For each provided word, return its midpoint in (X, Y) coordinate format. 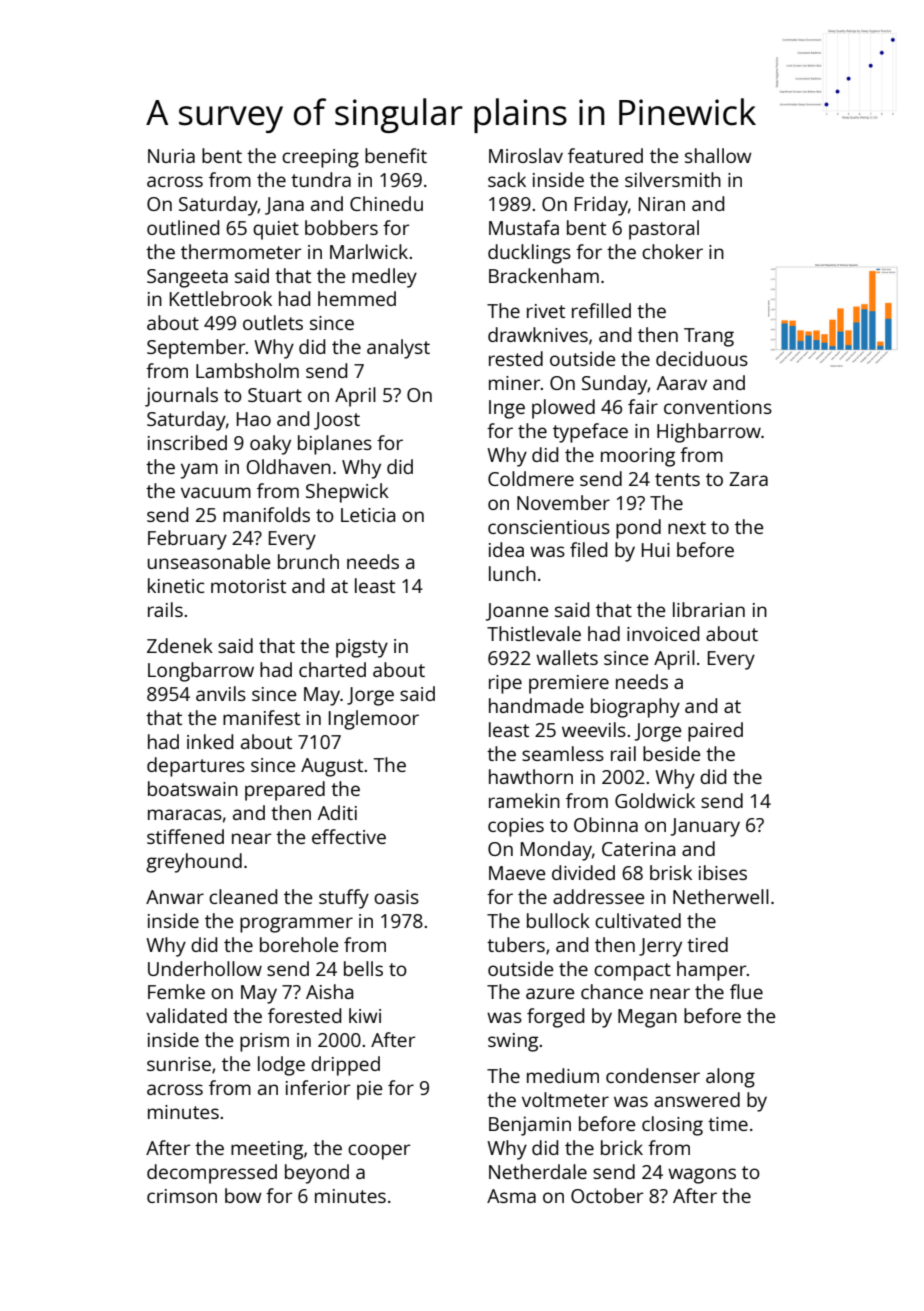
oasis (396, 897)
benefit (396, 155)
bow (243, 1195)
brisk (671, 872)
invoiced (663, 633)
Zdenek (180, 645)
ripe (505, 684)
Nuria (171, 156)
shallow (718, 155)
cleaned (243, 896)
